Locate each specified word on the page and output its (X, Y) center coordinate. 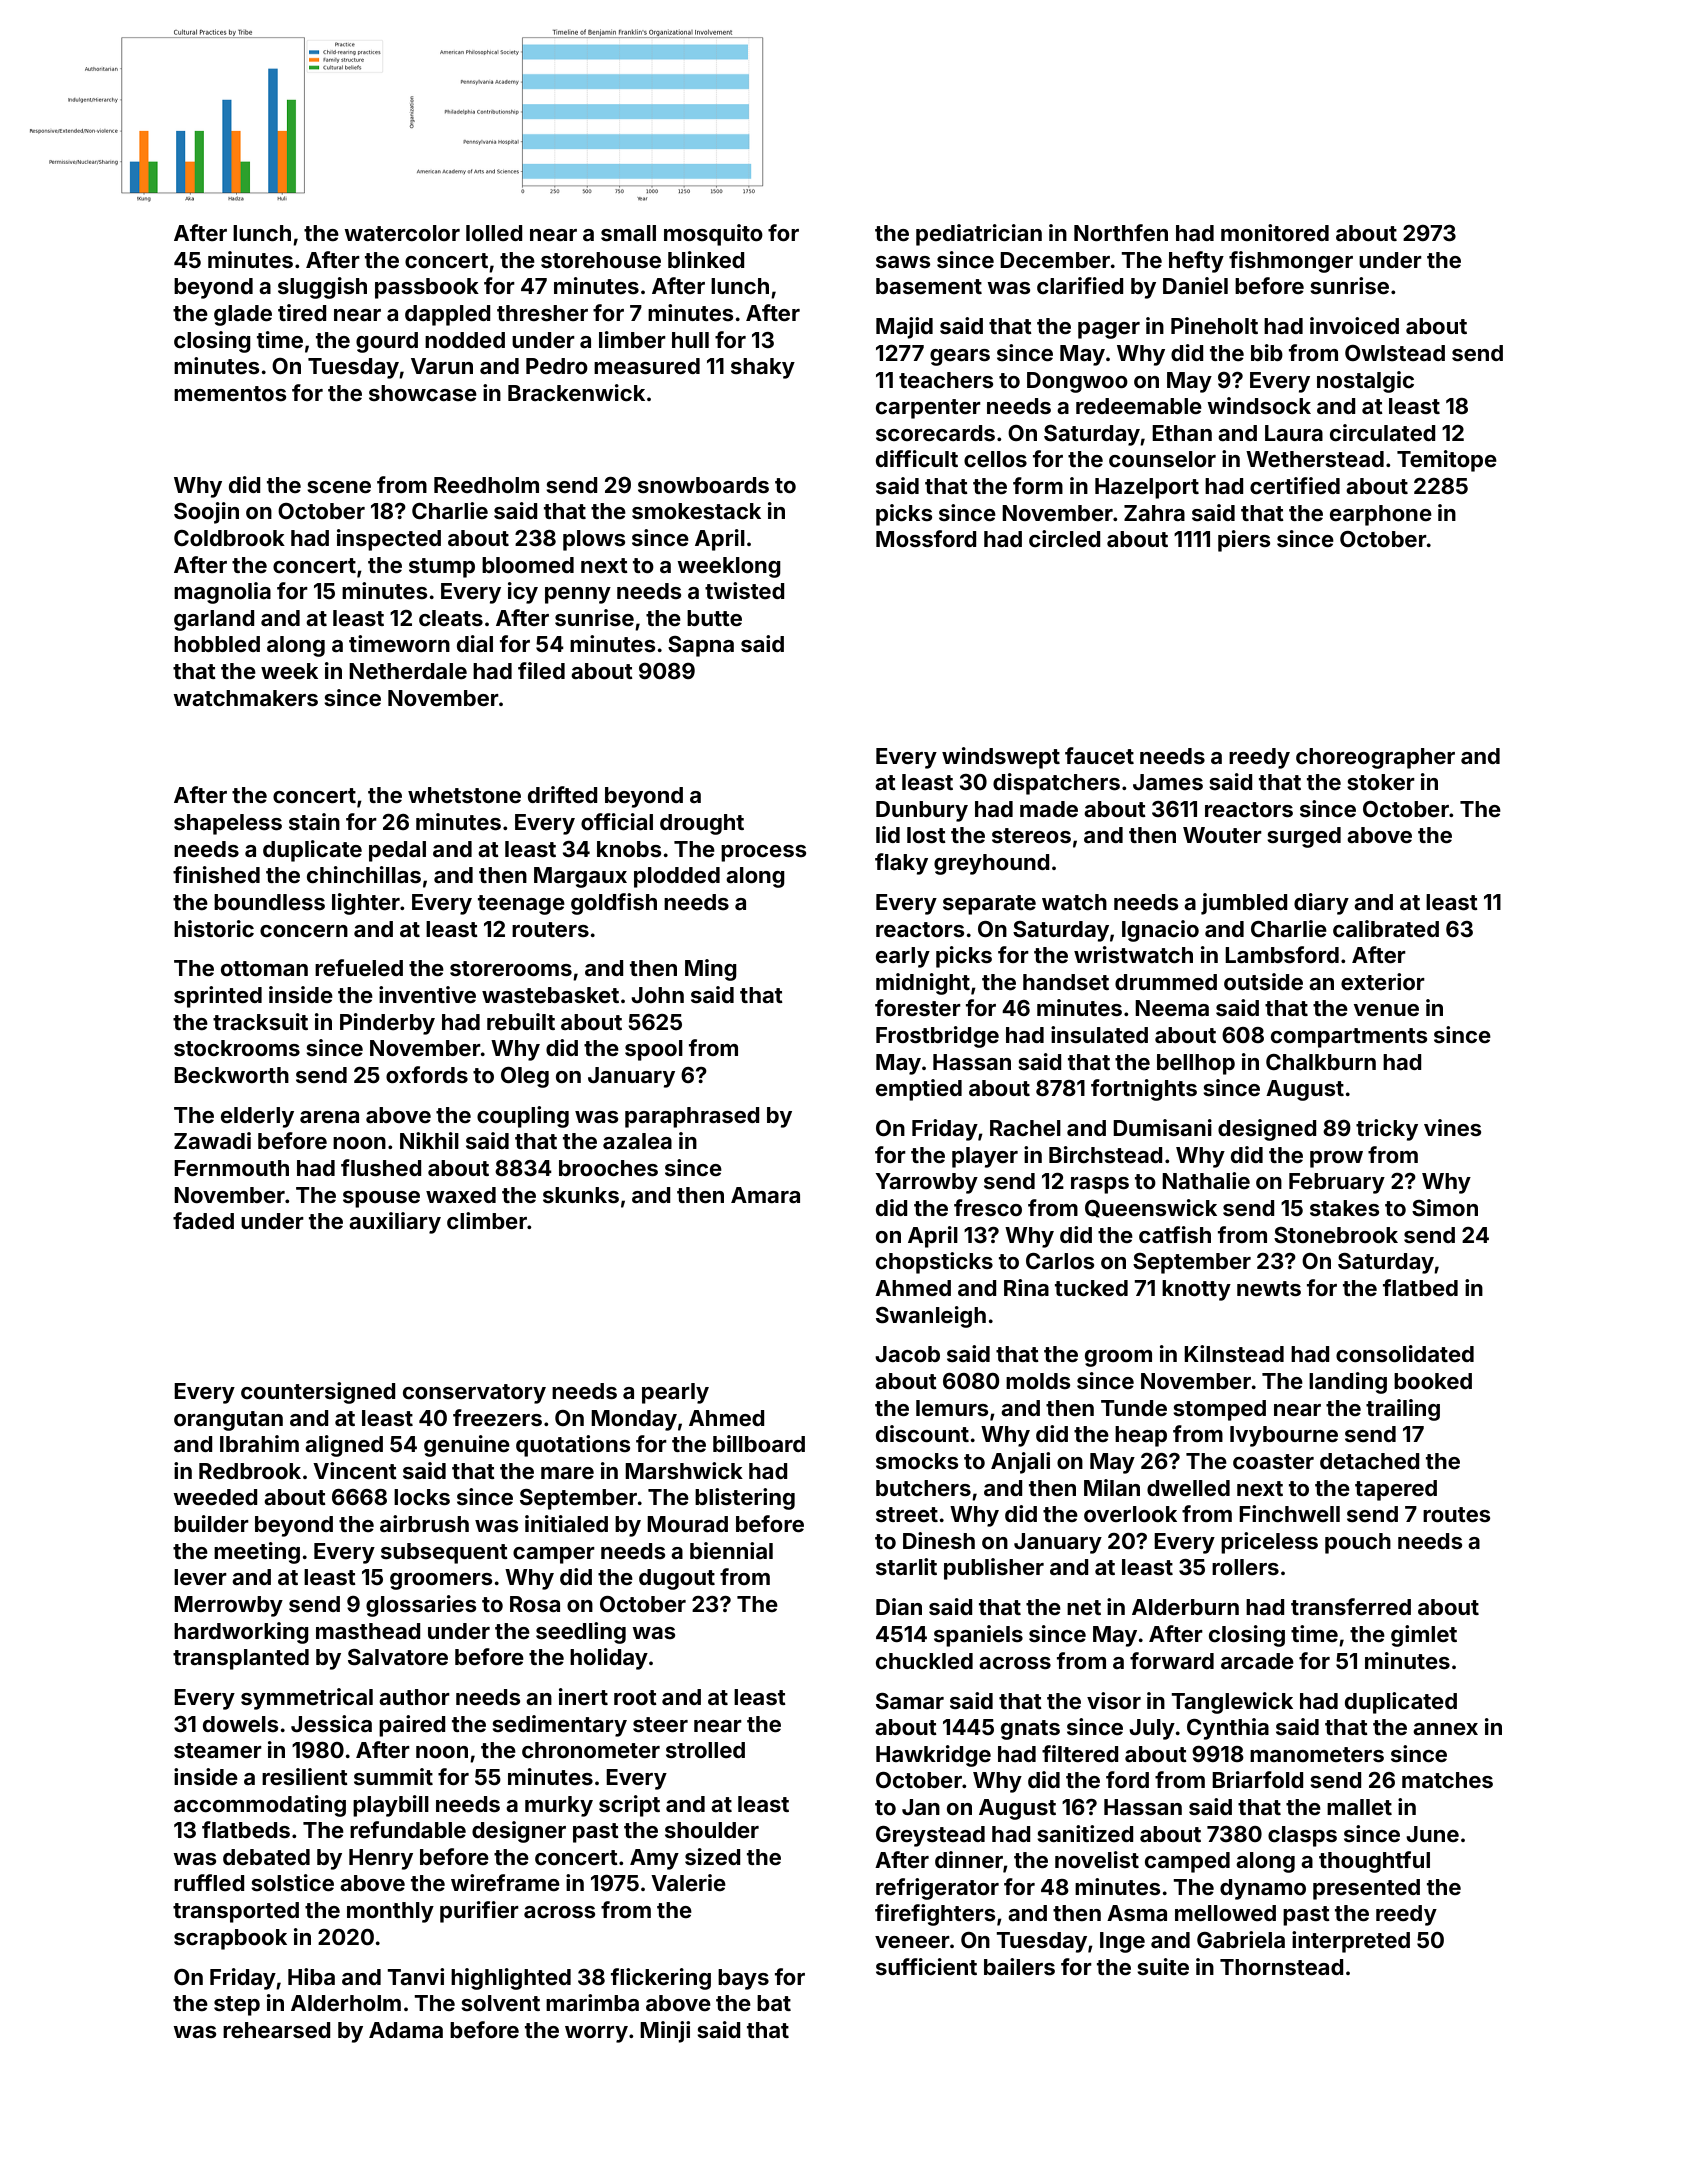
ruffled (209, 1882)
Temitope (1447, 461)
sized (713, 1856)
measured (647, 366)
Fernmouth (231, 1168)
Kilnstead (1234, 1353)
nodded (465, 340)
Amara (765, 1195)
